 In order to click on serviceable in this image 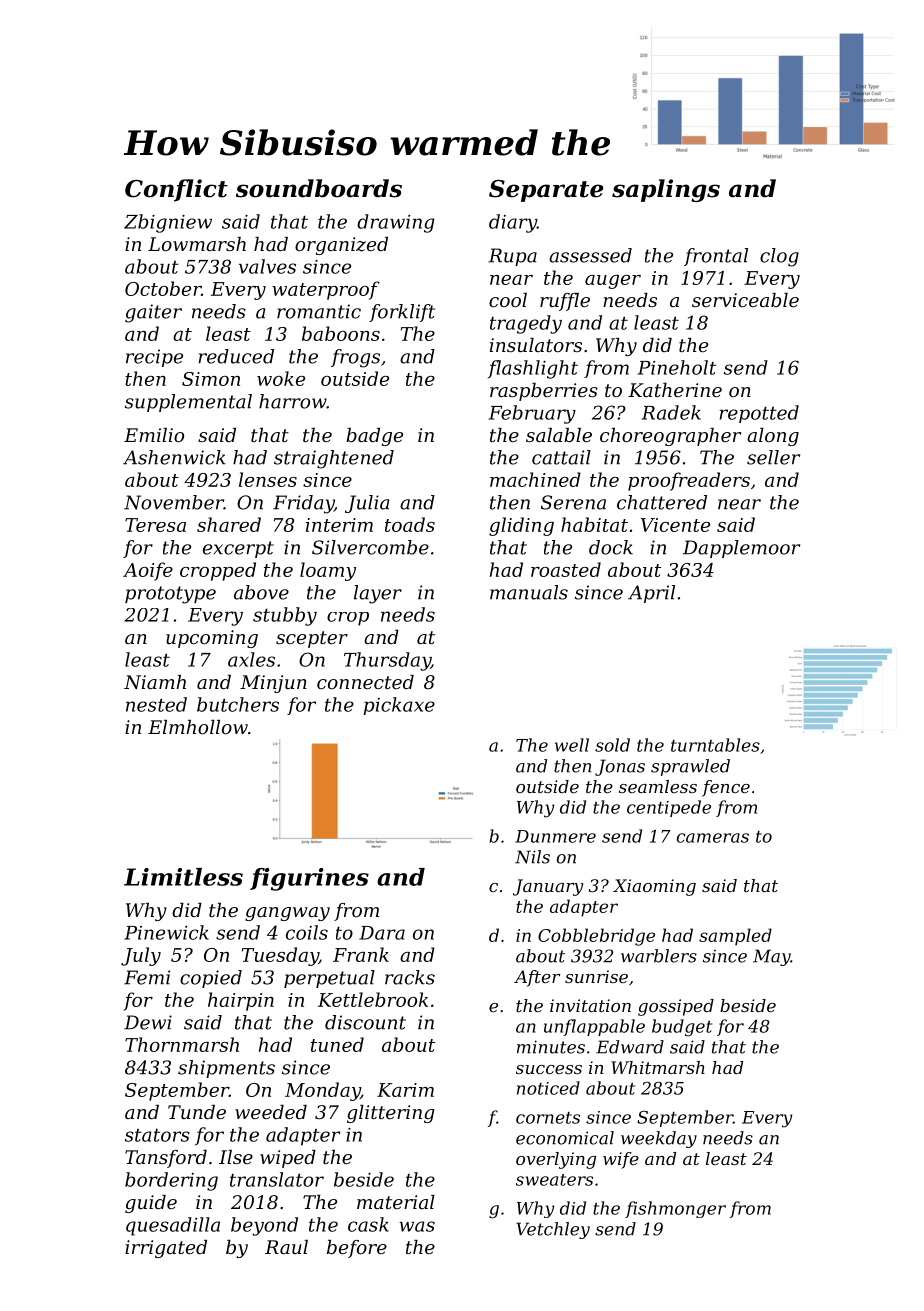, I will do `click(745, 300)`.
